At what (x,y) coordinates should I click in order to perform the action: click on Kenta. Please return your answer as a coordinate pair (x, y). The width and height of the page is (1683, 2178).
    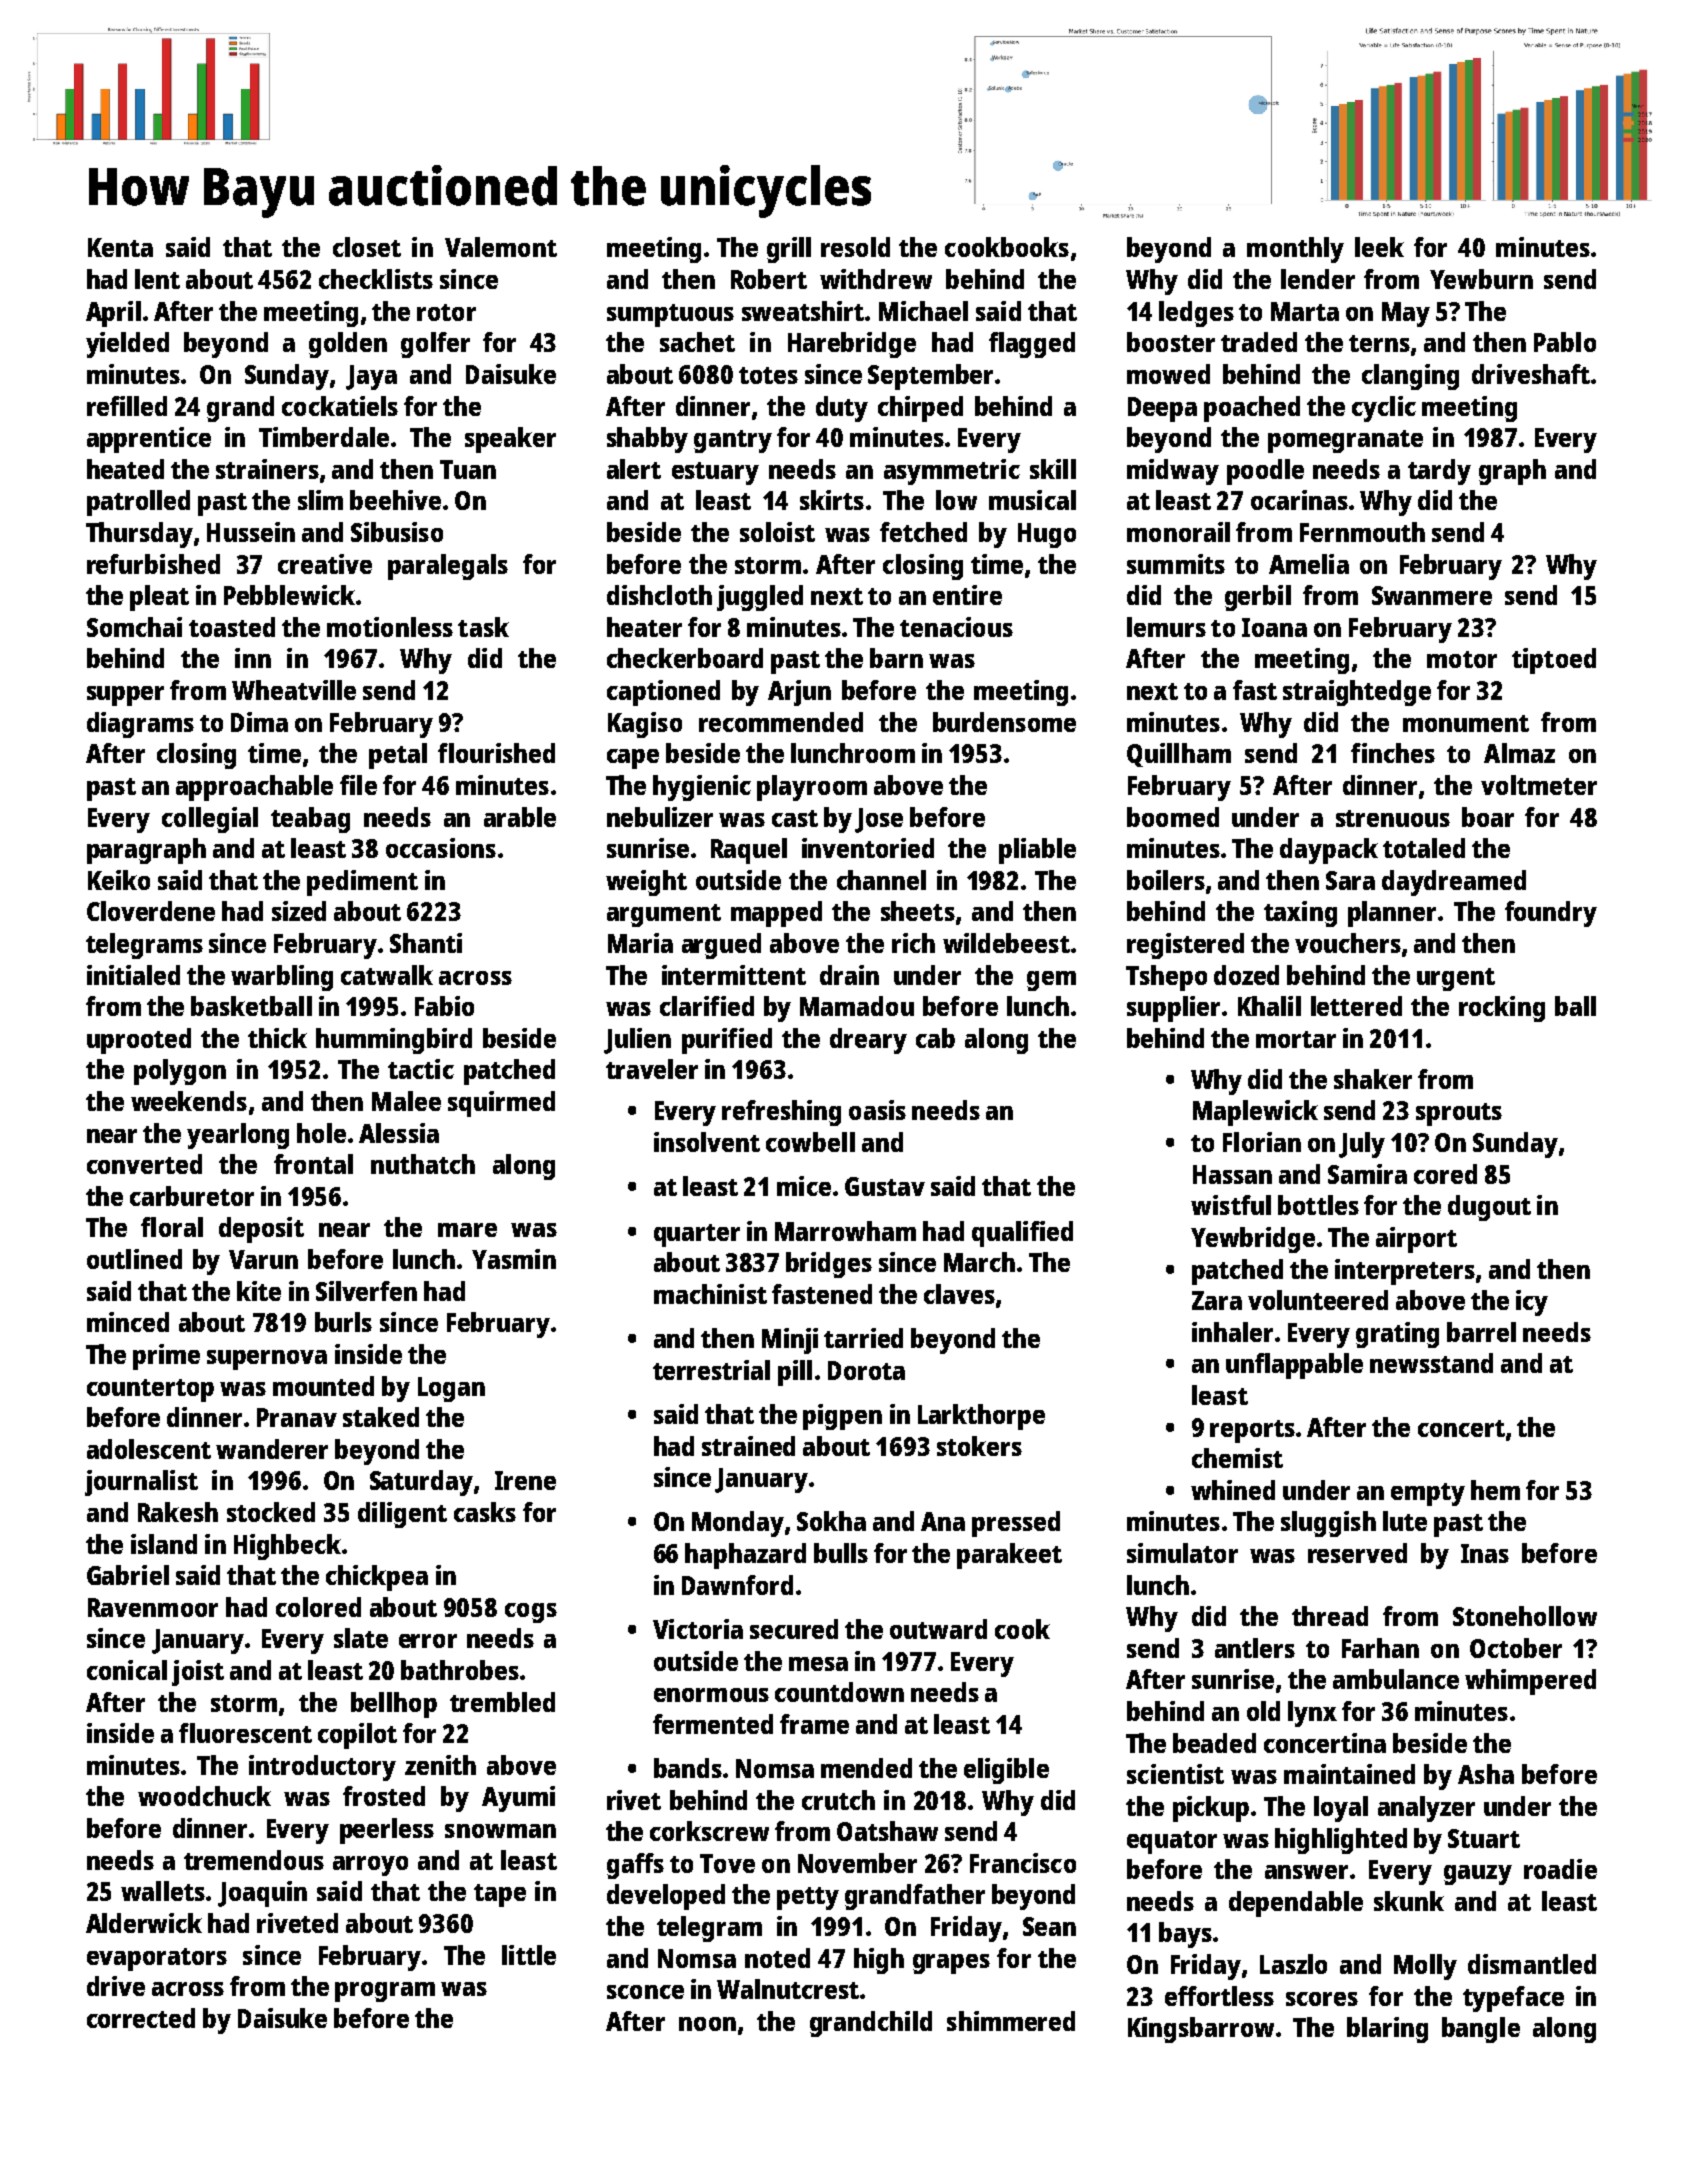
    Looking at the image, I should click on (120, 247).
